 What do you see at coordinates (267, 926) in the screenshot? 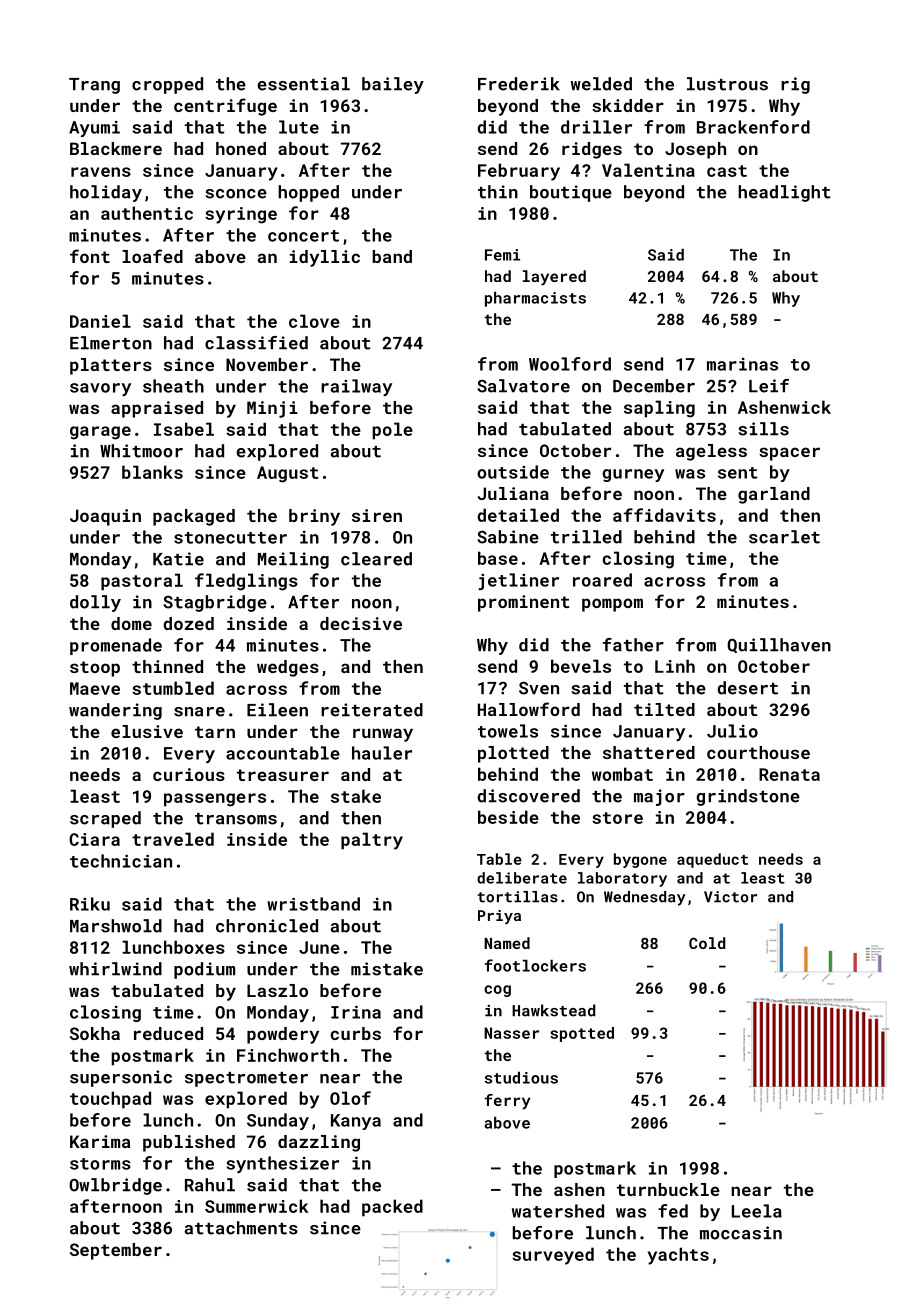
I see `chronicled` at bounding box center [267, 926].
